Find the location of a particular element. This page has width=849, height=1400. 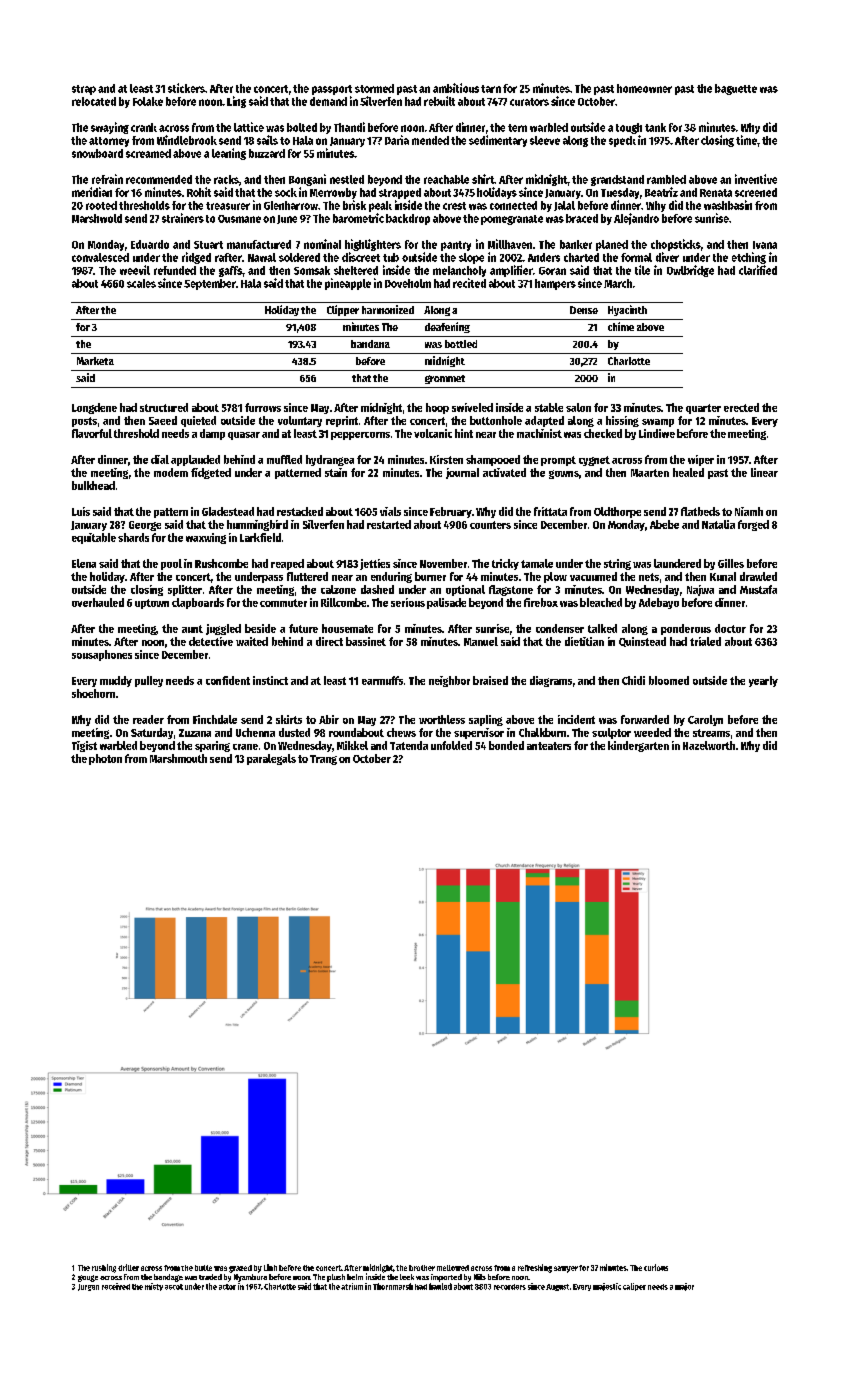

Rushcombe is located at coordinates (221, 563).
